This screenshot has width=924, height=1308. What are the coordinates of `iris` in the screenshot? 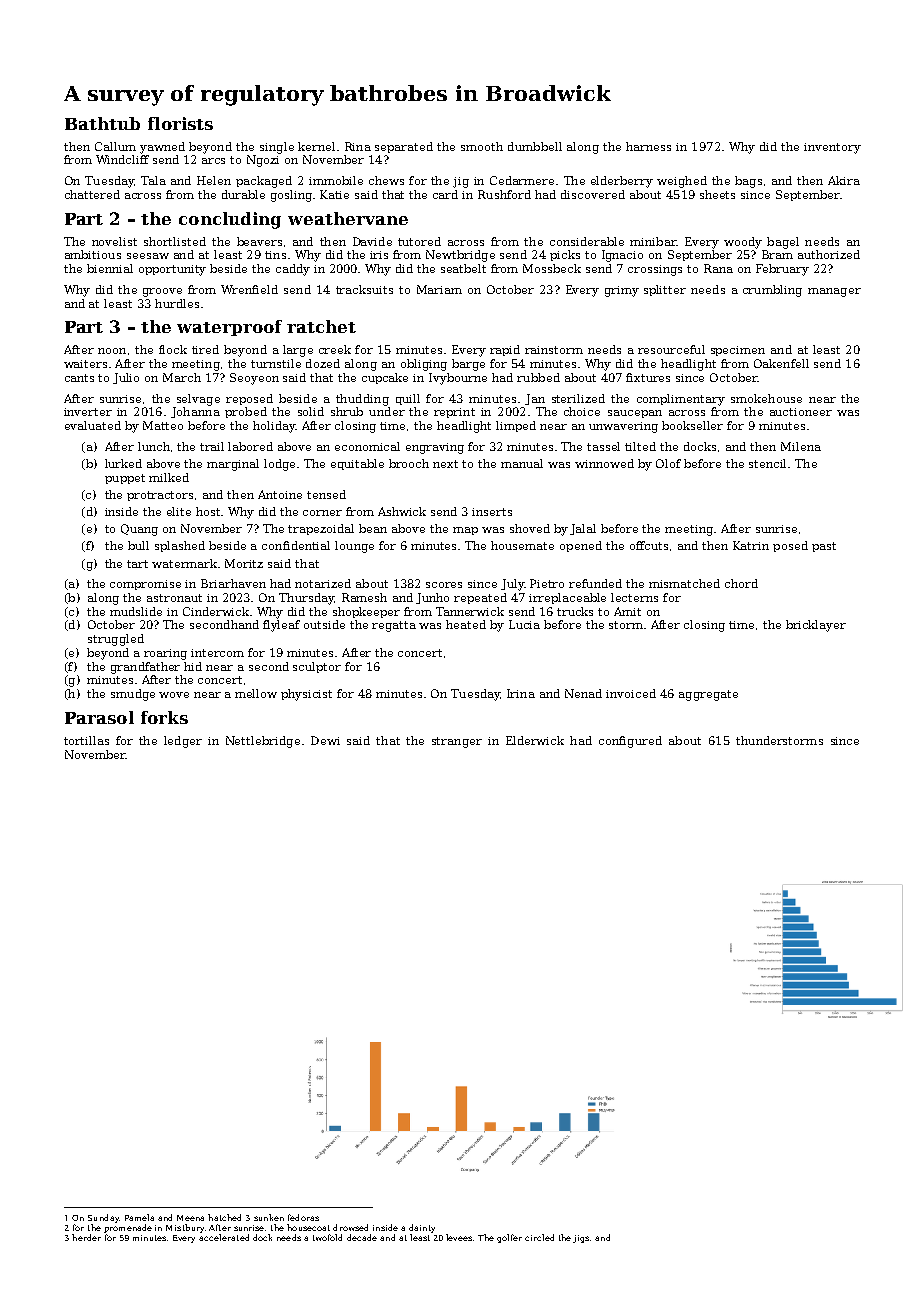 It's located at (379, 255).
